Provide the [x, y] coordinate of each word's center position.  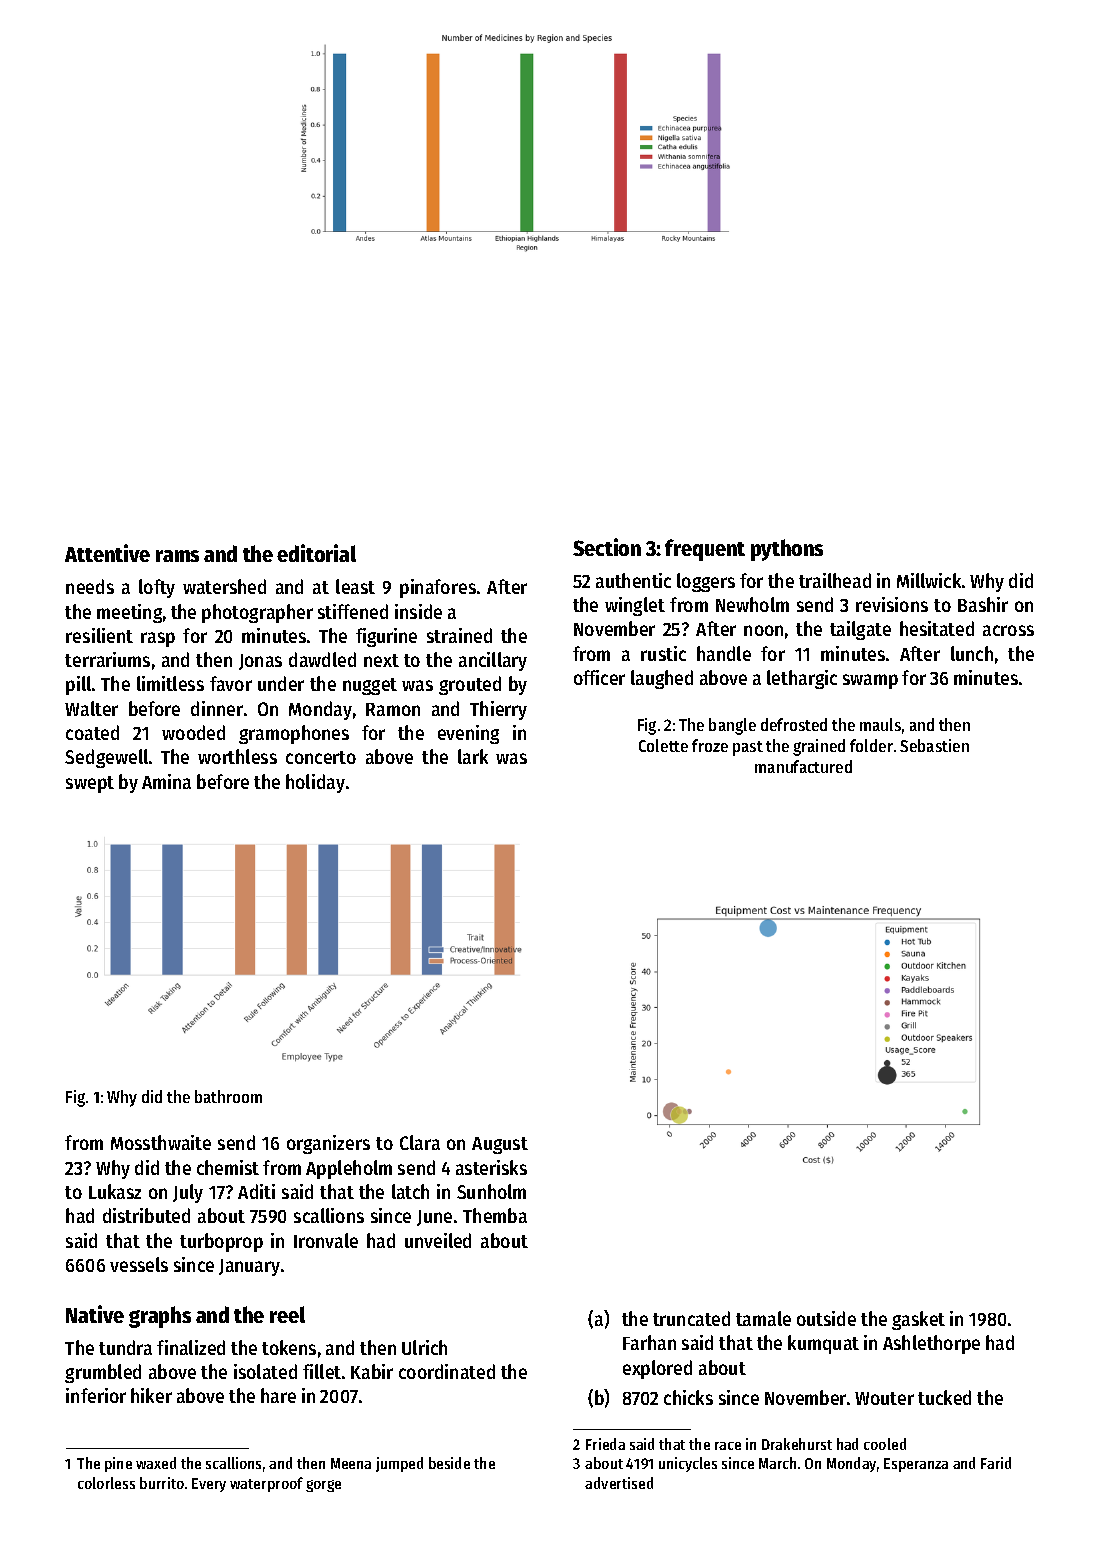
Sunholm [491, 1191]
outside [826, 1318]
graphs [160, 1317]
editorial [316, 553]
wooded [193, 732]
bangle [732, 726]
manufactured [803, 766]
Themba [495, 1215]
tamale [763, 1318]
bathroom [228, 1096]
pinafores [438, 588]
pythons [787, 550]
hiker [151, 1395]
